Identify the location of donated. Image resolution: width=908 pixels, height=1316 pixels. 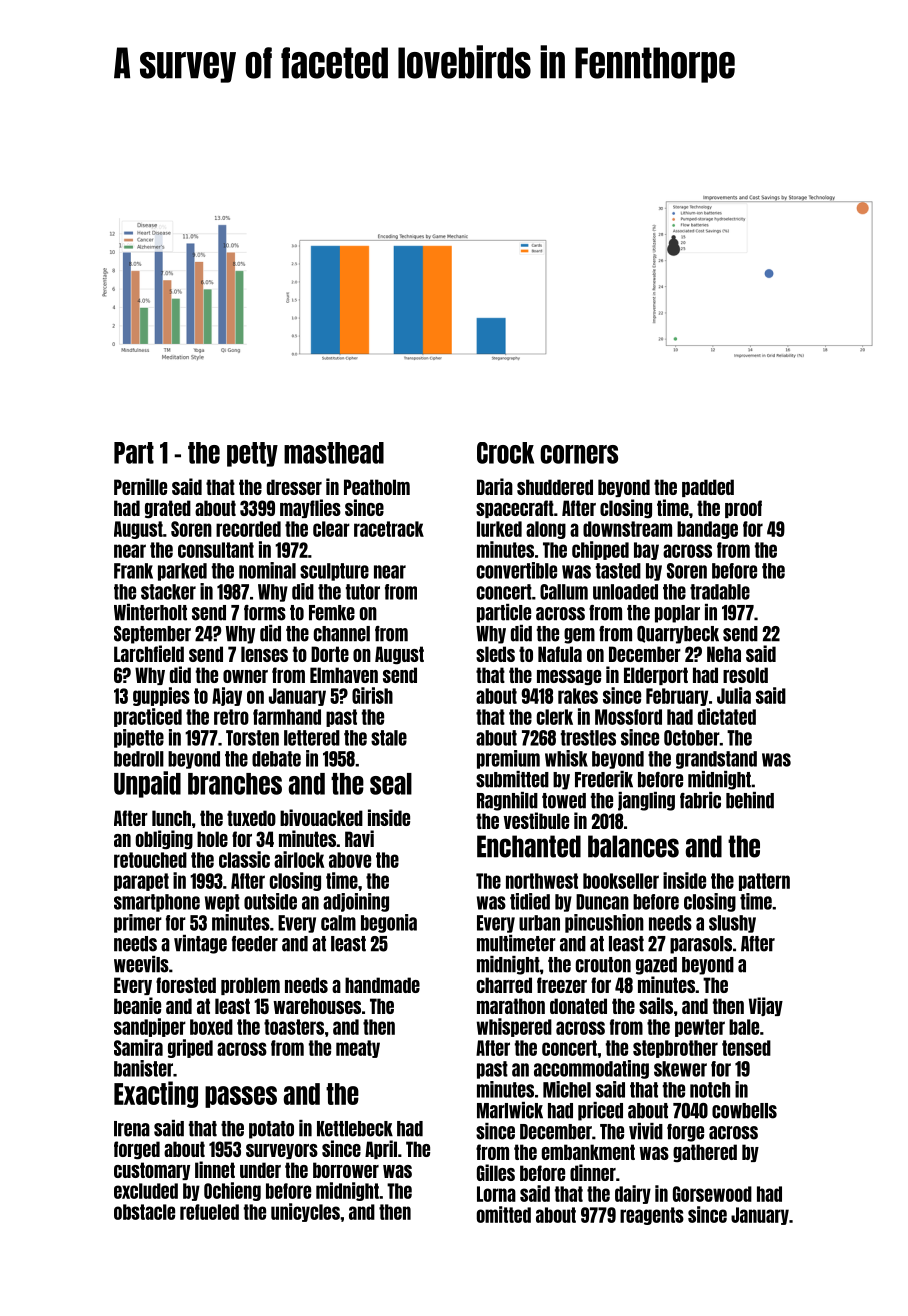
(578, 1006).
